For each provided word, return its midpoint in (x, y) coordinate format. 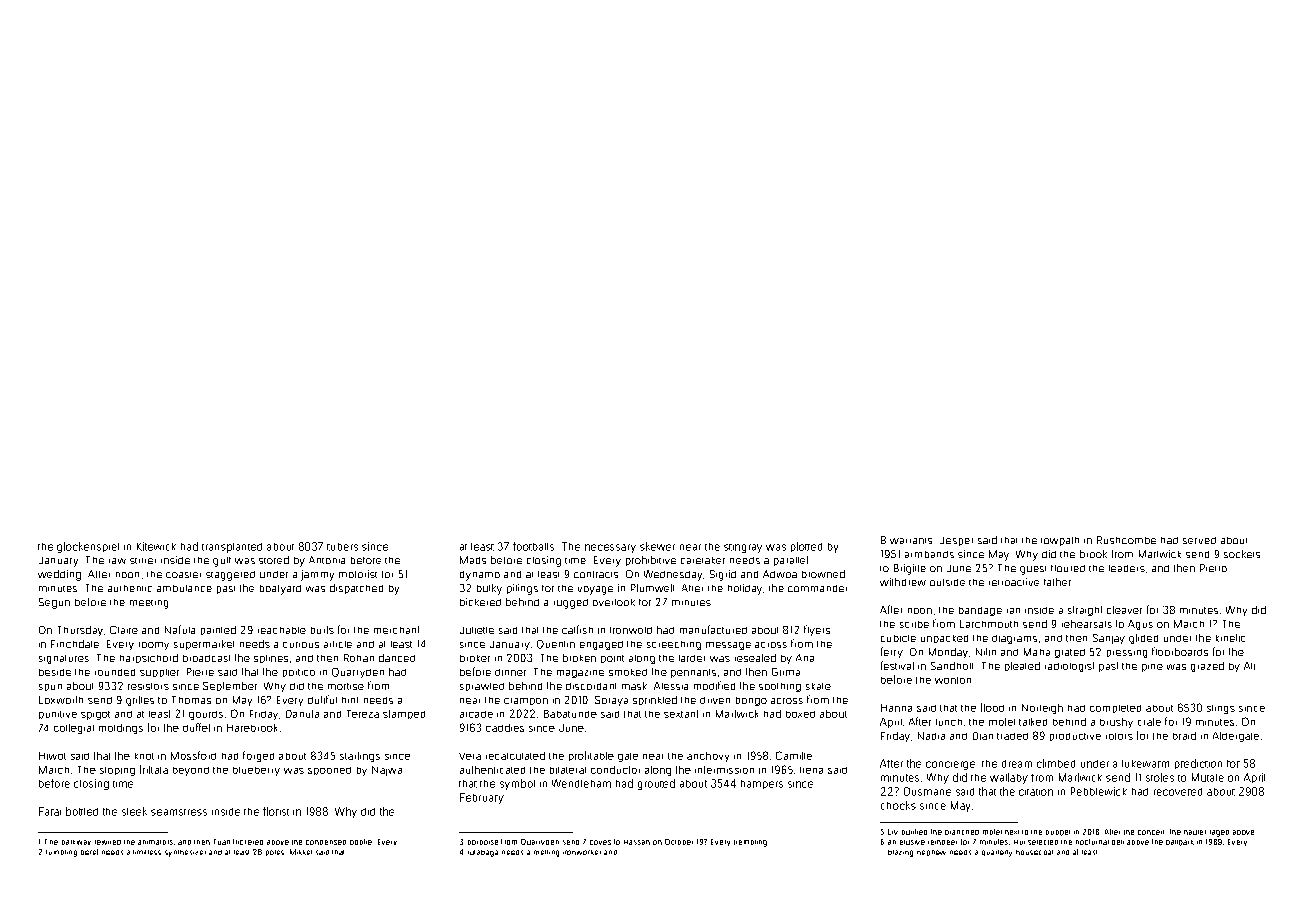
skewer (657, 546)
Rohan (359, 658)
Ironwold (631, 630)
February (482, 798)
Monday (948, 653)
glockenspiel (88, 547)
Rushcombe (1126, 540)
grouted (656, 784)
